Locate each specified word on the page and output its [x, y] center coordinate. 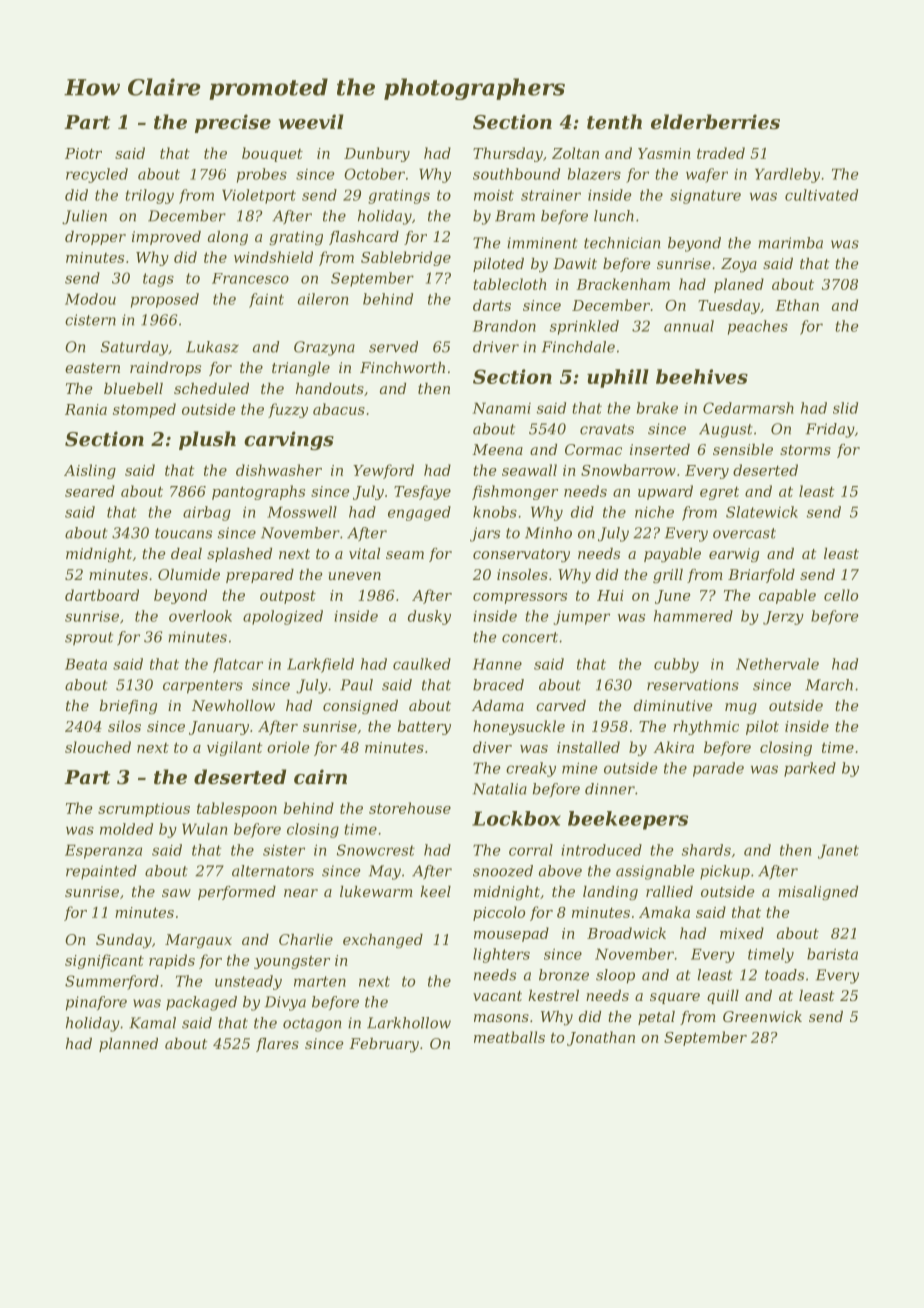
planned [128, 1045]
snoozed [503, 871]
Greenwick [762, 1016]
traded [721, 153]
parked [810, 769]
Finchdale [578, 347]
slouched [98, 747]
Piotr [83, 153]
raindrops [165, 369]
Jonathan [601, 1038]
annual [689, 326]
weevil [311, 121]
